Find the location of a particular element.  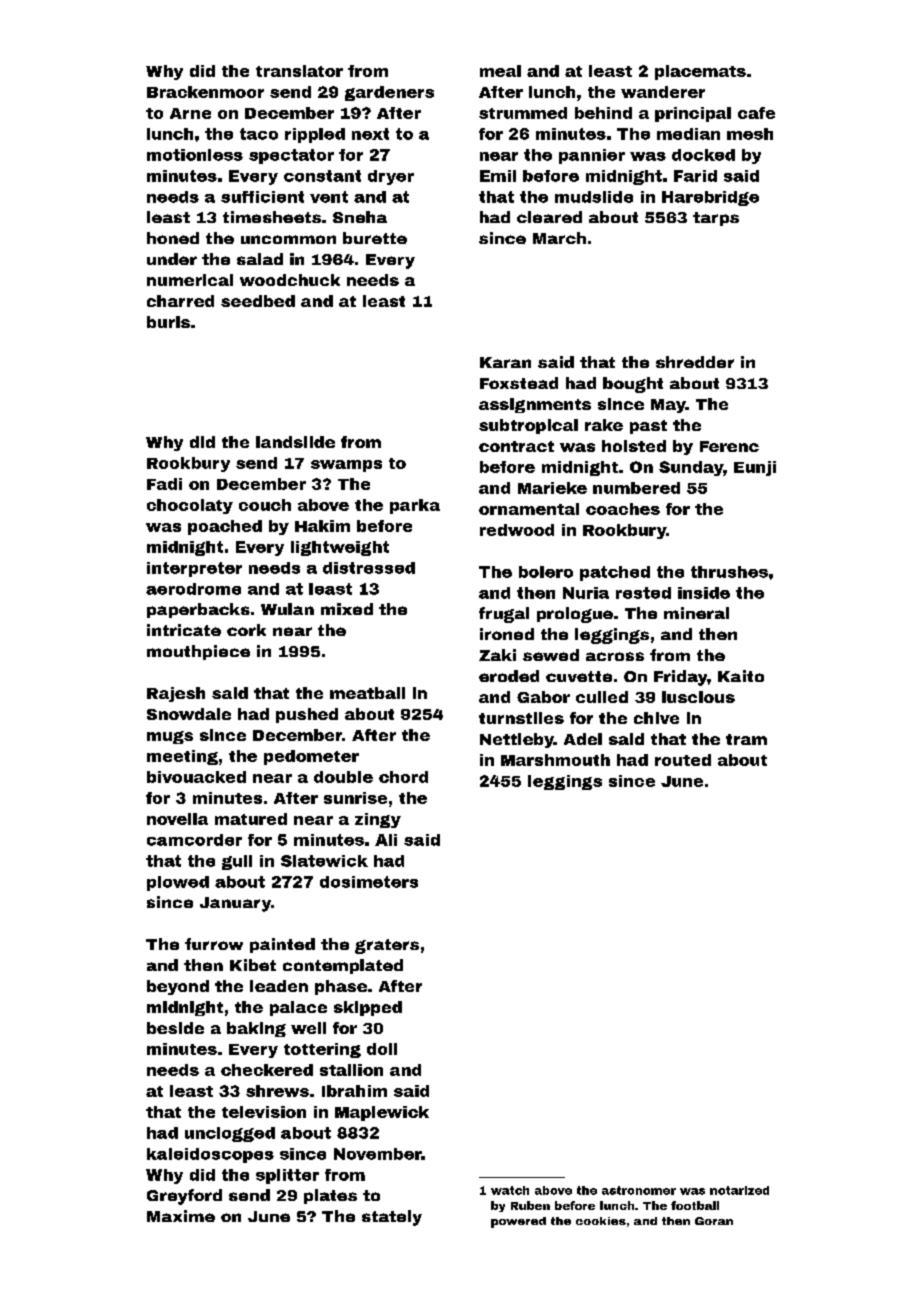

graters is located at coordinates (387, 946).
